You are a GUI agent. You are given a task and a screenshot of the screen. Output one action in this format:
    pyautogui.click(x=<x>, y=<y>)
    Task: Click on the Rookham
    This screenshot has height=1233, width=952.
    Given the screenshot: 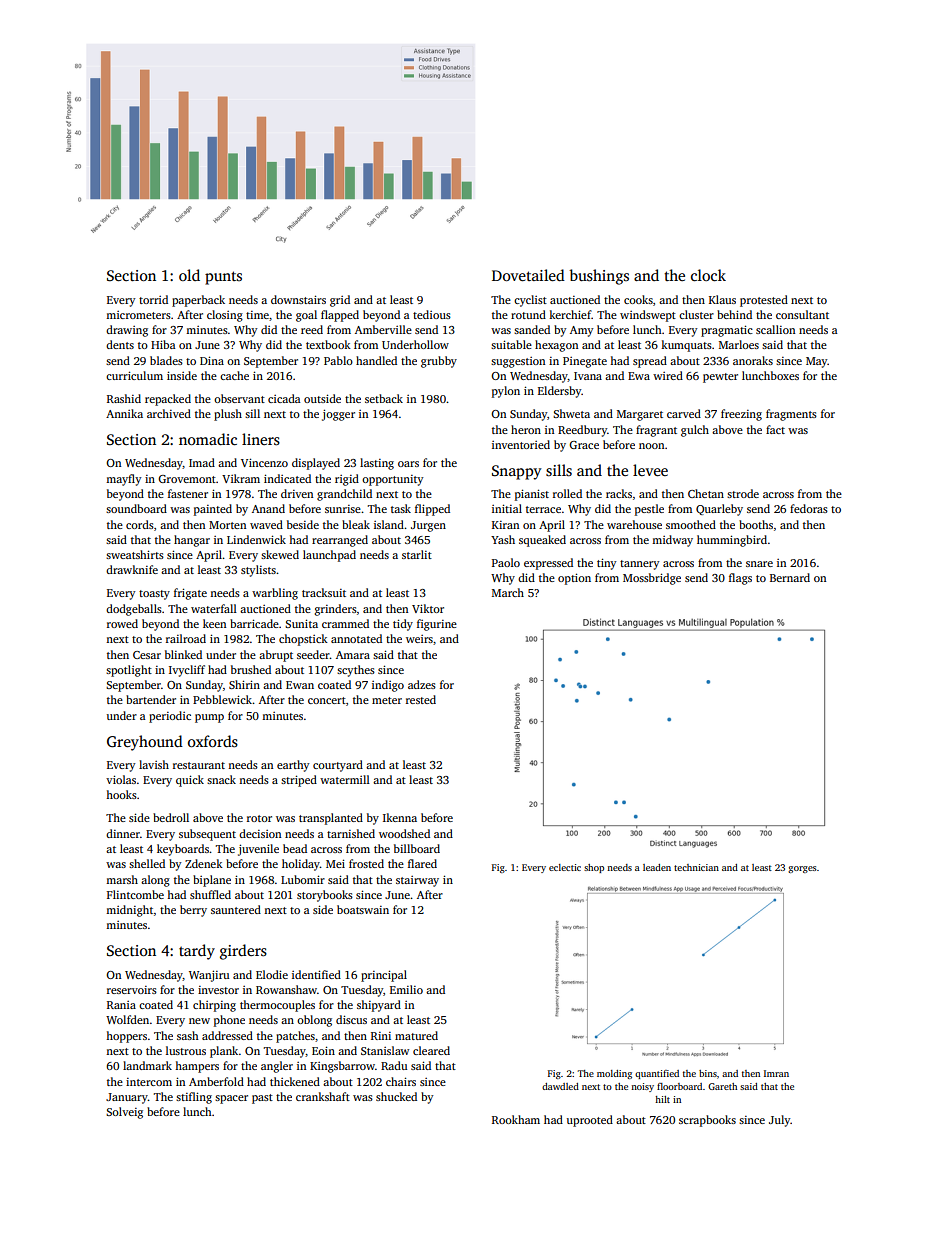 What is the action you would take?
    pyautogui.click(x=516, y=1119)
